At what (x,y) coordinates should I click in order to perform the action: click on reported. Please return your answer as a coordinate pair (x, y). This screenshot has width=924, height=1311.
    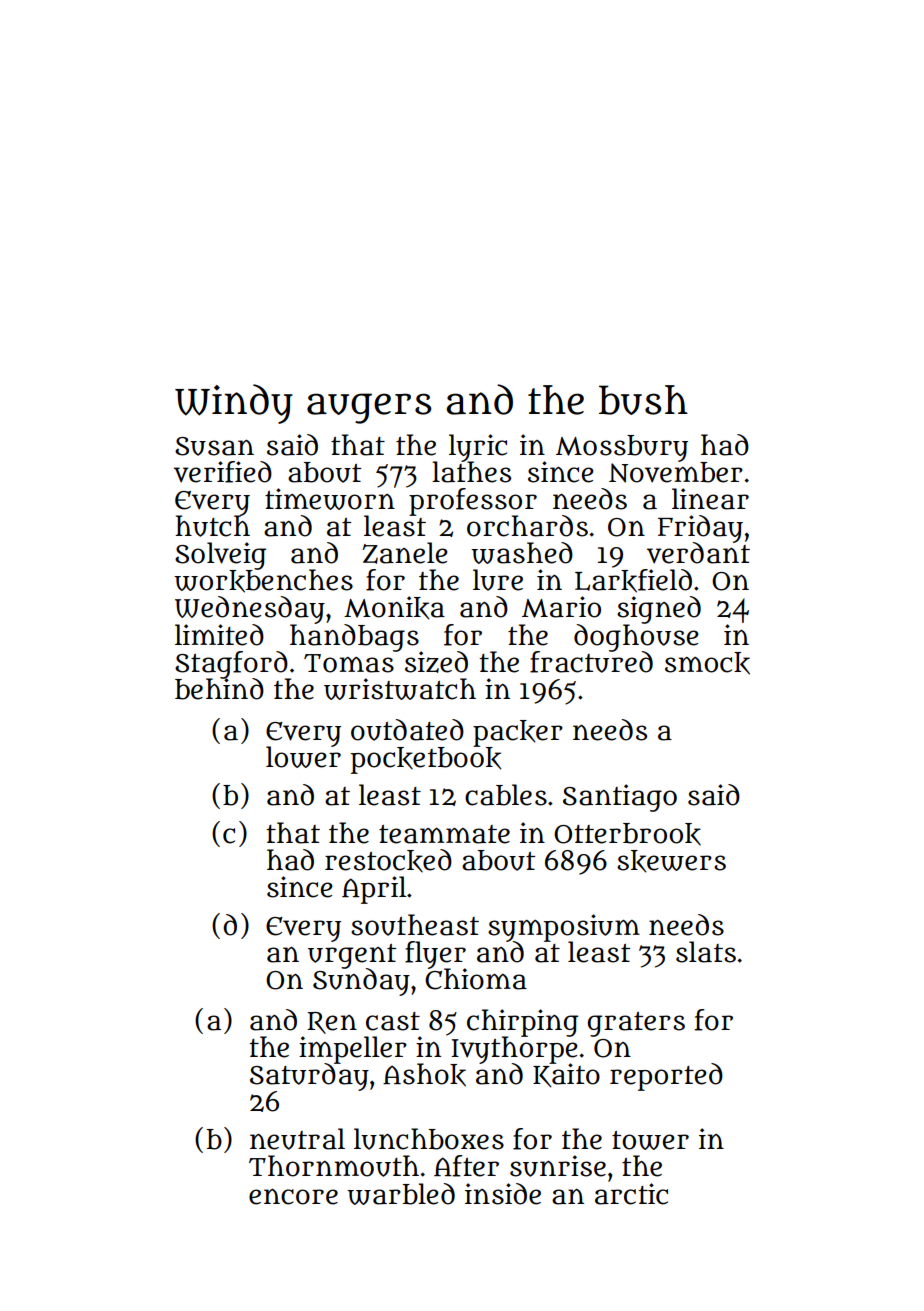
    Looking at the image, I should click on (666, 1077).
